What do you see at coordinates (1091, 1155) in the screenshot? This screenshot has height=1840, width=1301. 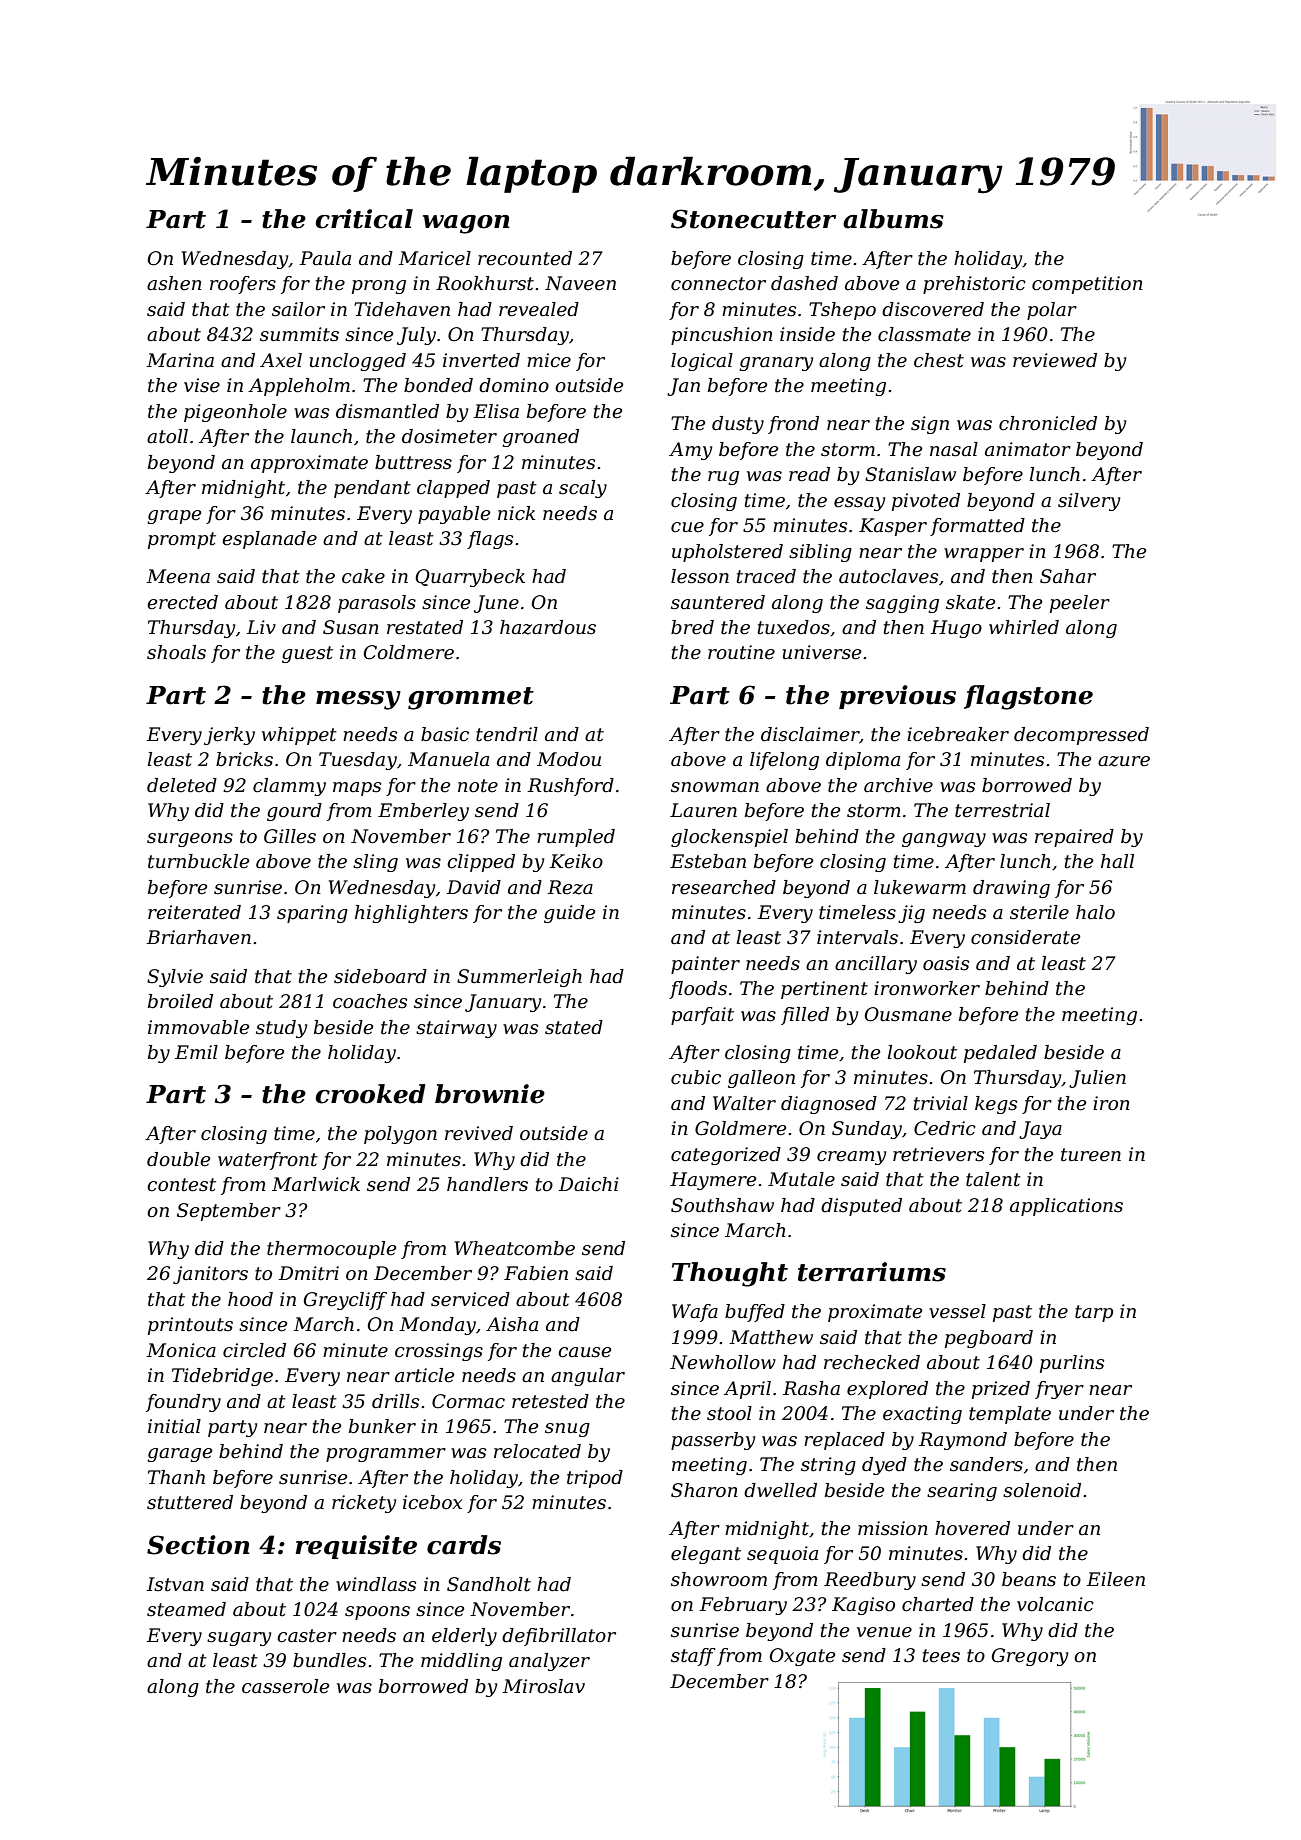 I see `tureen` at bounding box center [1091, 1155].
